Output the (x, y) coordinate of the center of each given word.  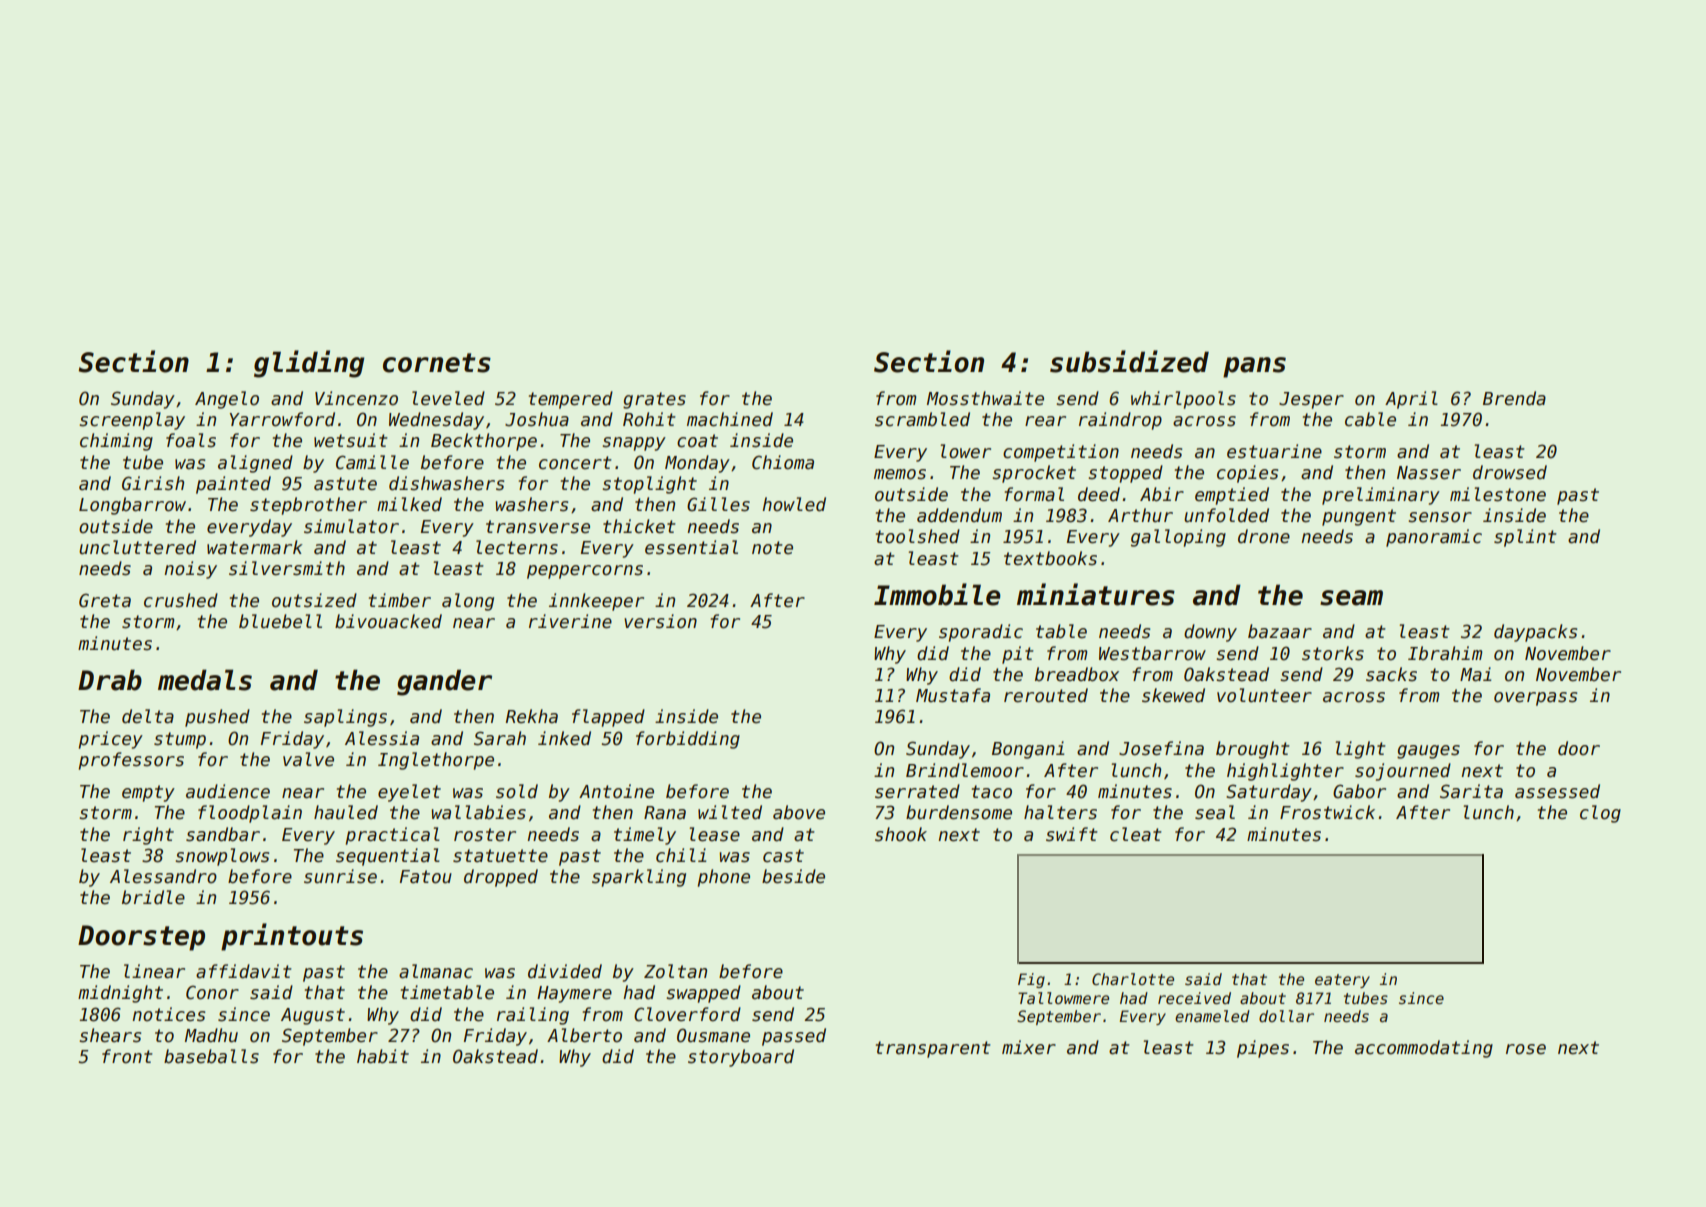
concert (575, 463)
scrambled (922, 419)
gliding (309, 364)
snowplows (222, 857)
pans (1254, 367)
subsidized (1129, 361)
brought (1253, 750)
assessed (1557, 791)
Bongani (1028, 750)
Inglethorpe (436, 761)
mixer (1029, 1047)
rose (1526, 1049)
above (799, 812)
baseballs (211, 1056)
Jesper (1311, 400)
